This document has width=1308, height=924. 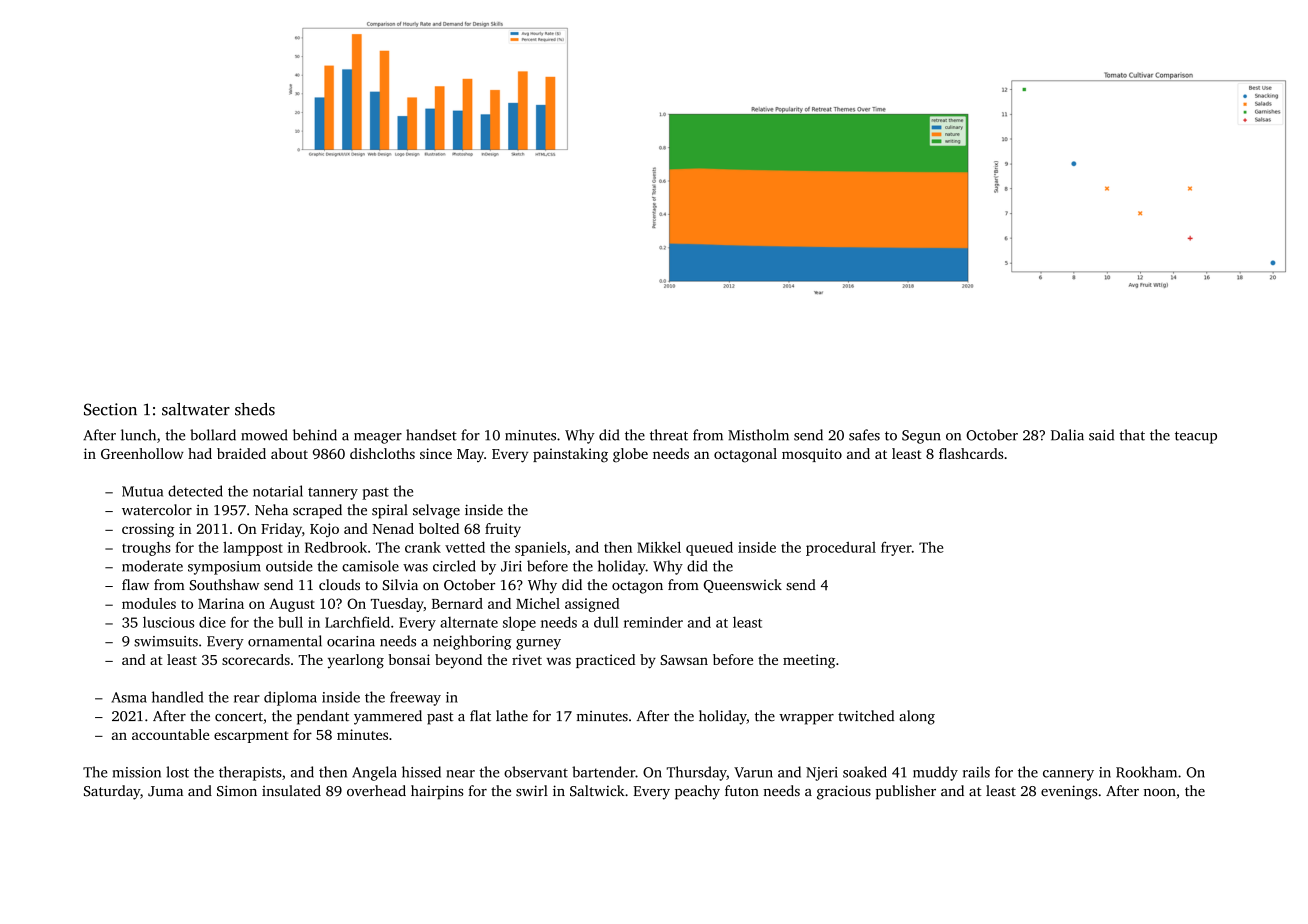 What do you see at coordinates (597, 791) in the document?
I see `Saltwick` at bounding box center [597, 791].
